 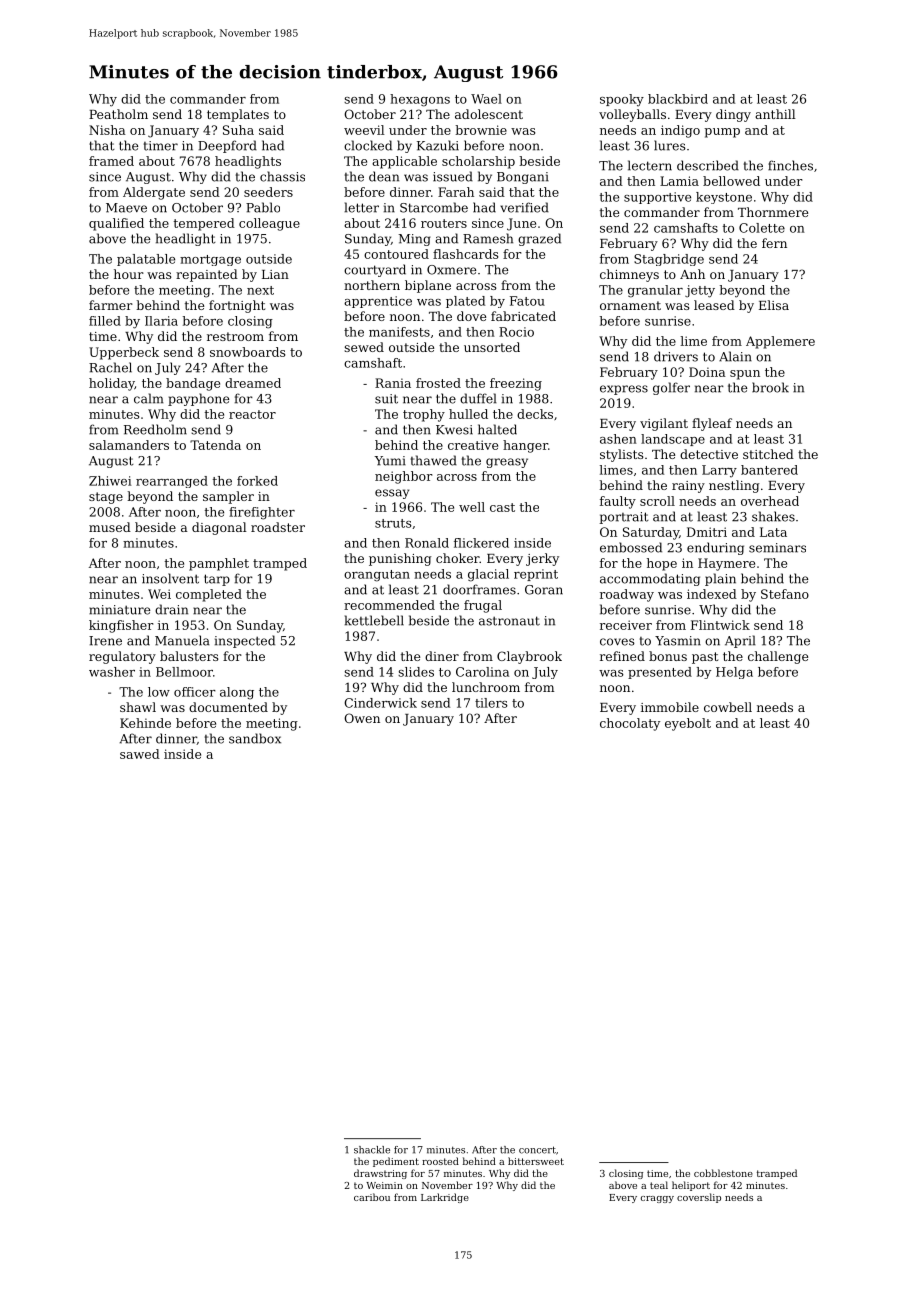 I want to click on kettlebell, so click(x=374, y=620).
